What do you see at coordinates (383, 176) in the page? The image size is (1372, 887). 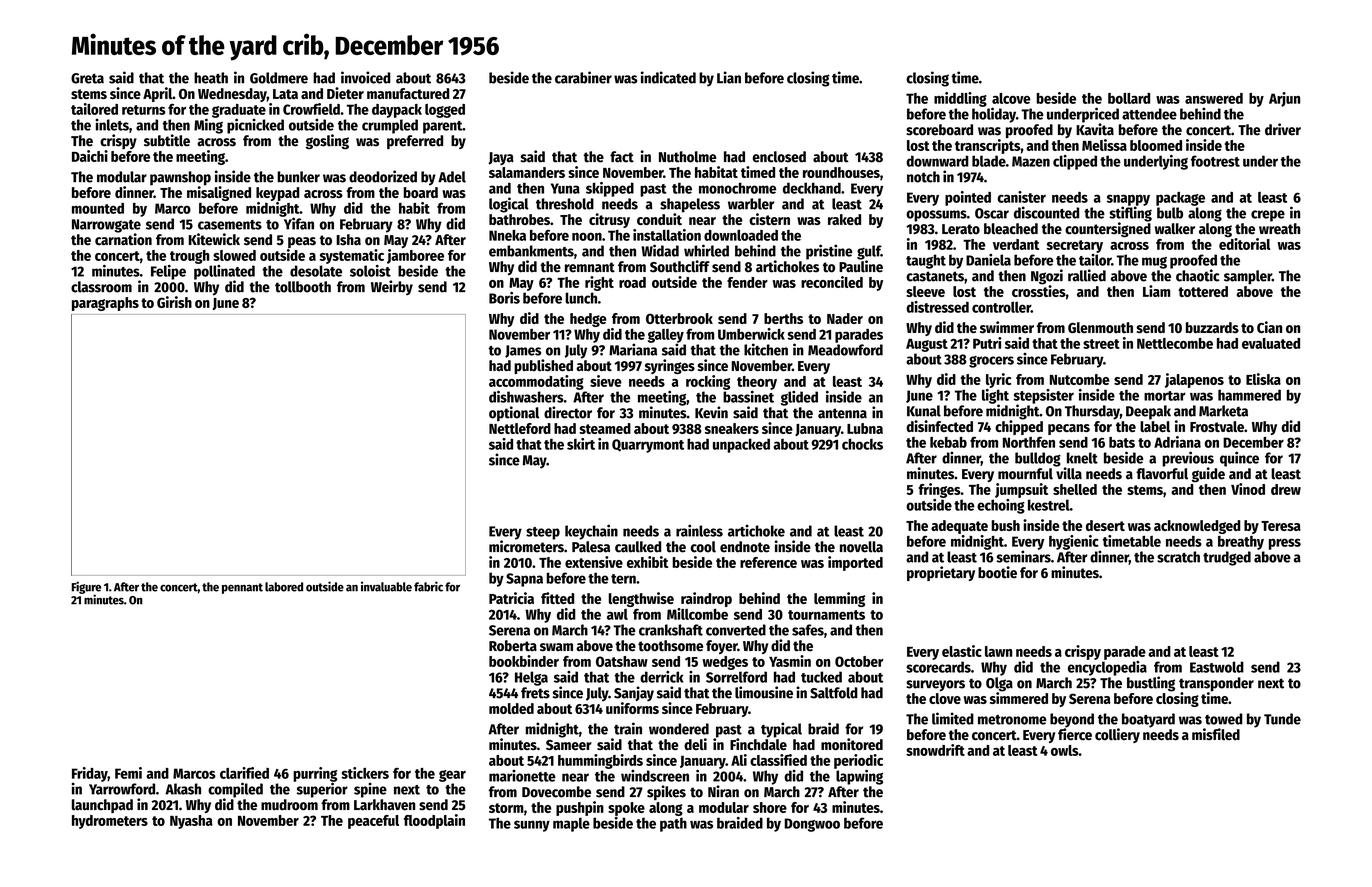 I see `deodorized` at bounding box center [383, 176].
